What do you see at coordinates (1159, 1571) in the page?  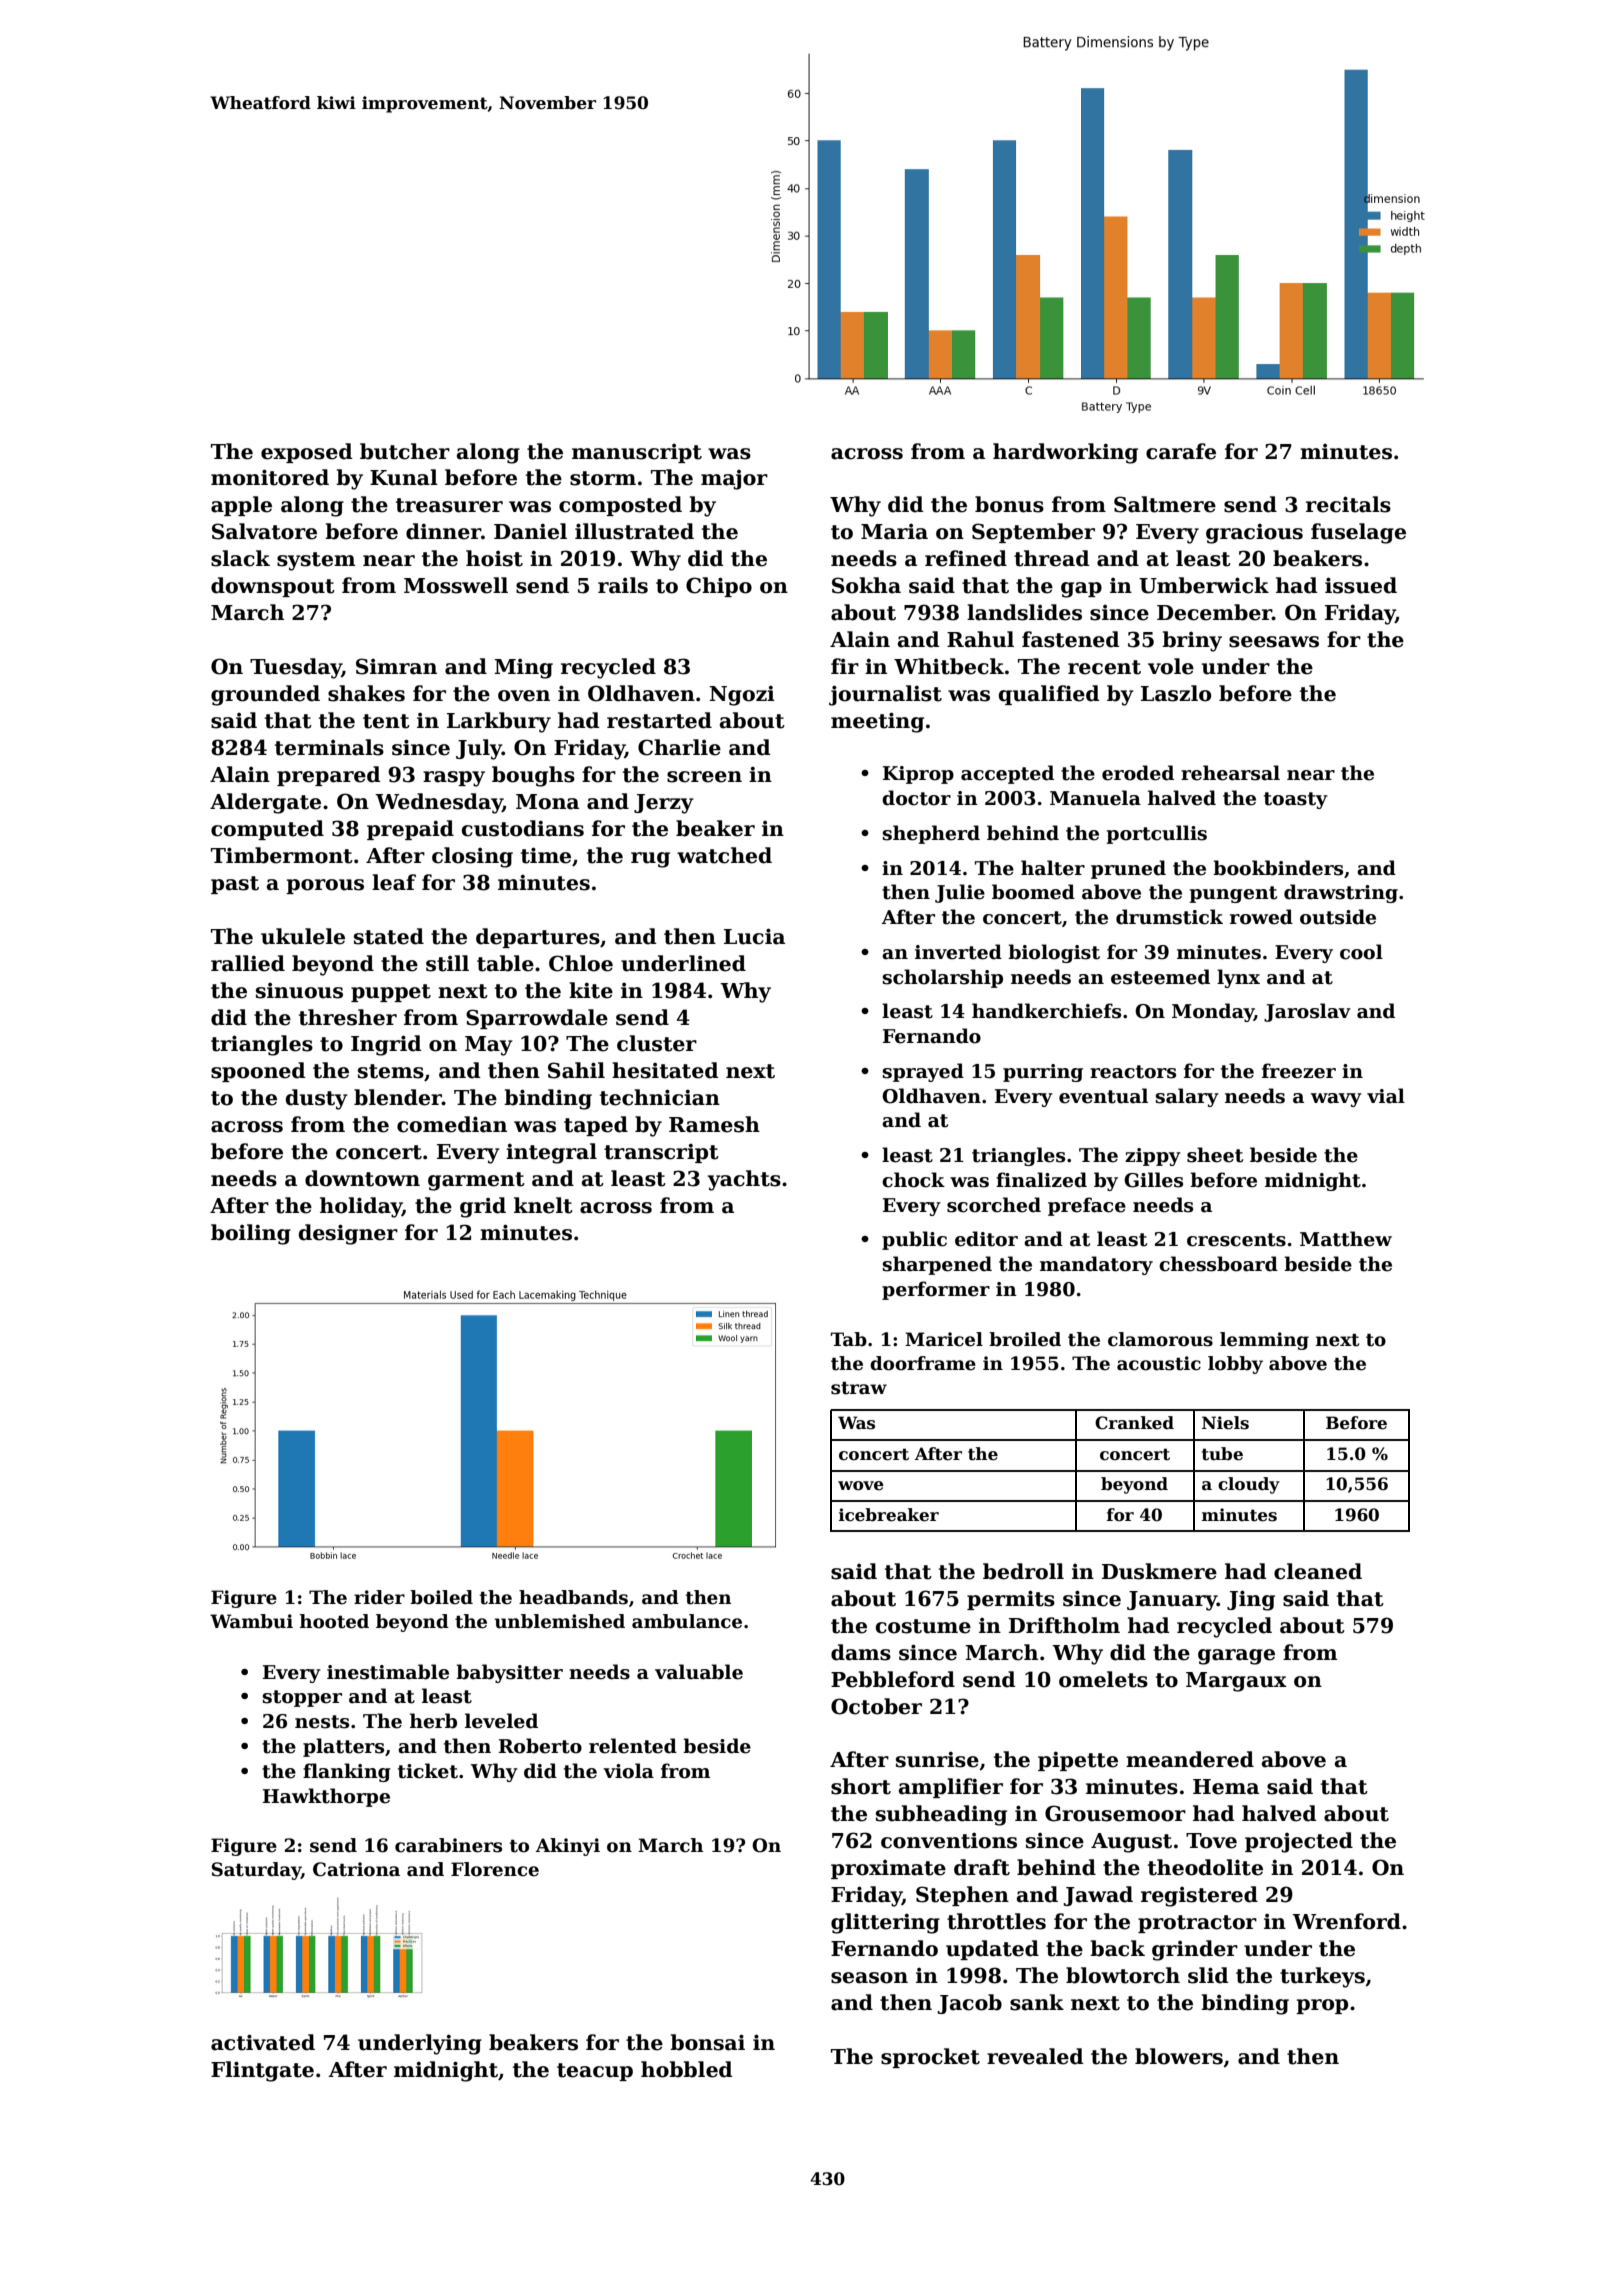 I see `Duskmere` at bounding box center [1159, 1571].
